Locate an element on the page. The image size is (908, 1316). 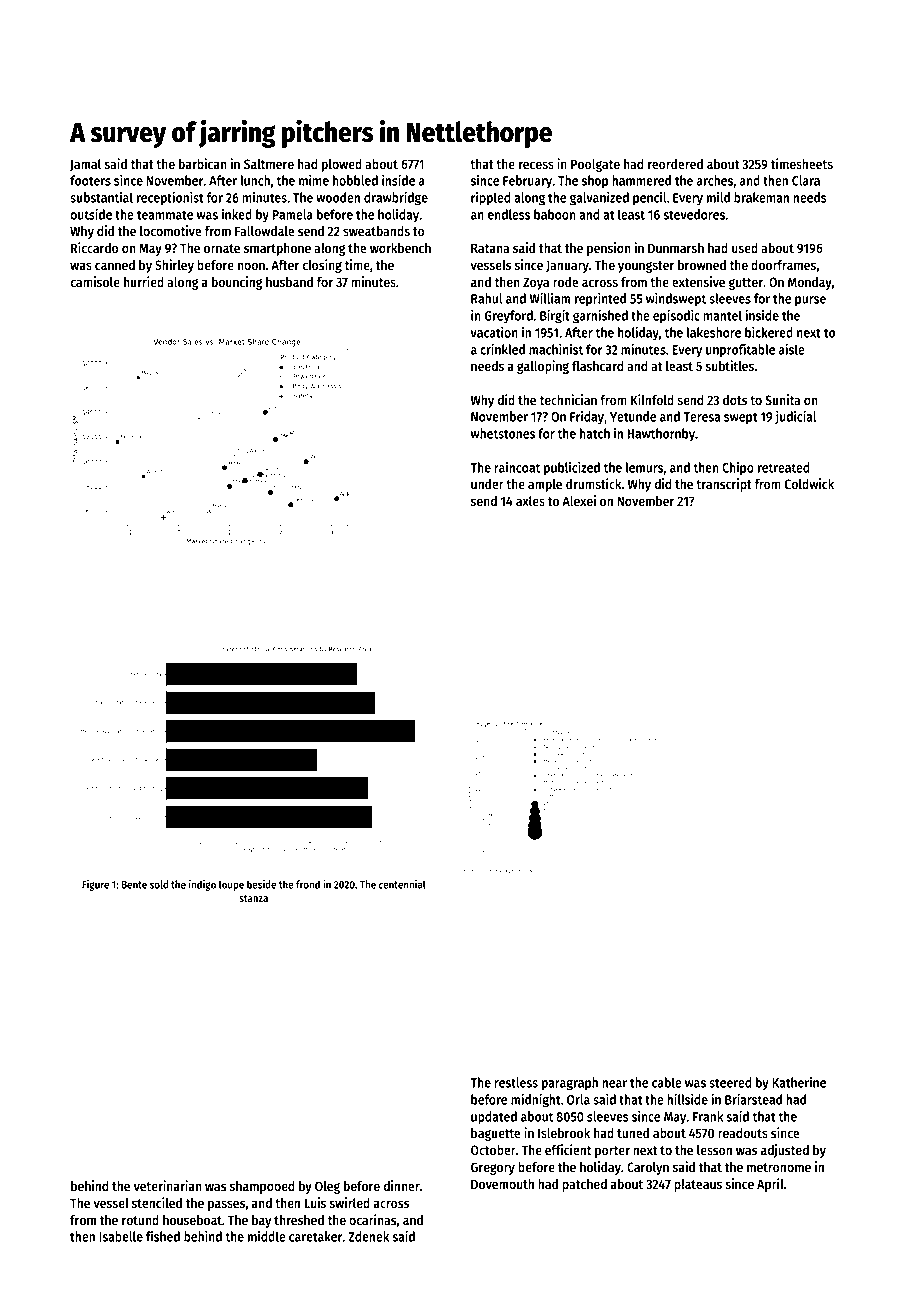
steered is located at coordinates (730, 1082).
